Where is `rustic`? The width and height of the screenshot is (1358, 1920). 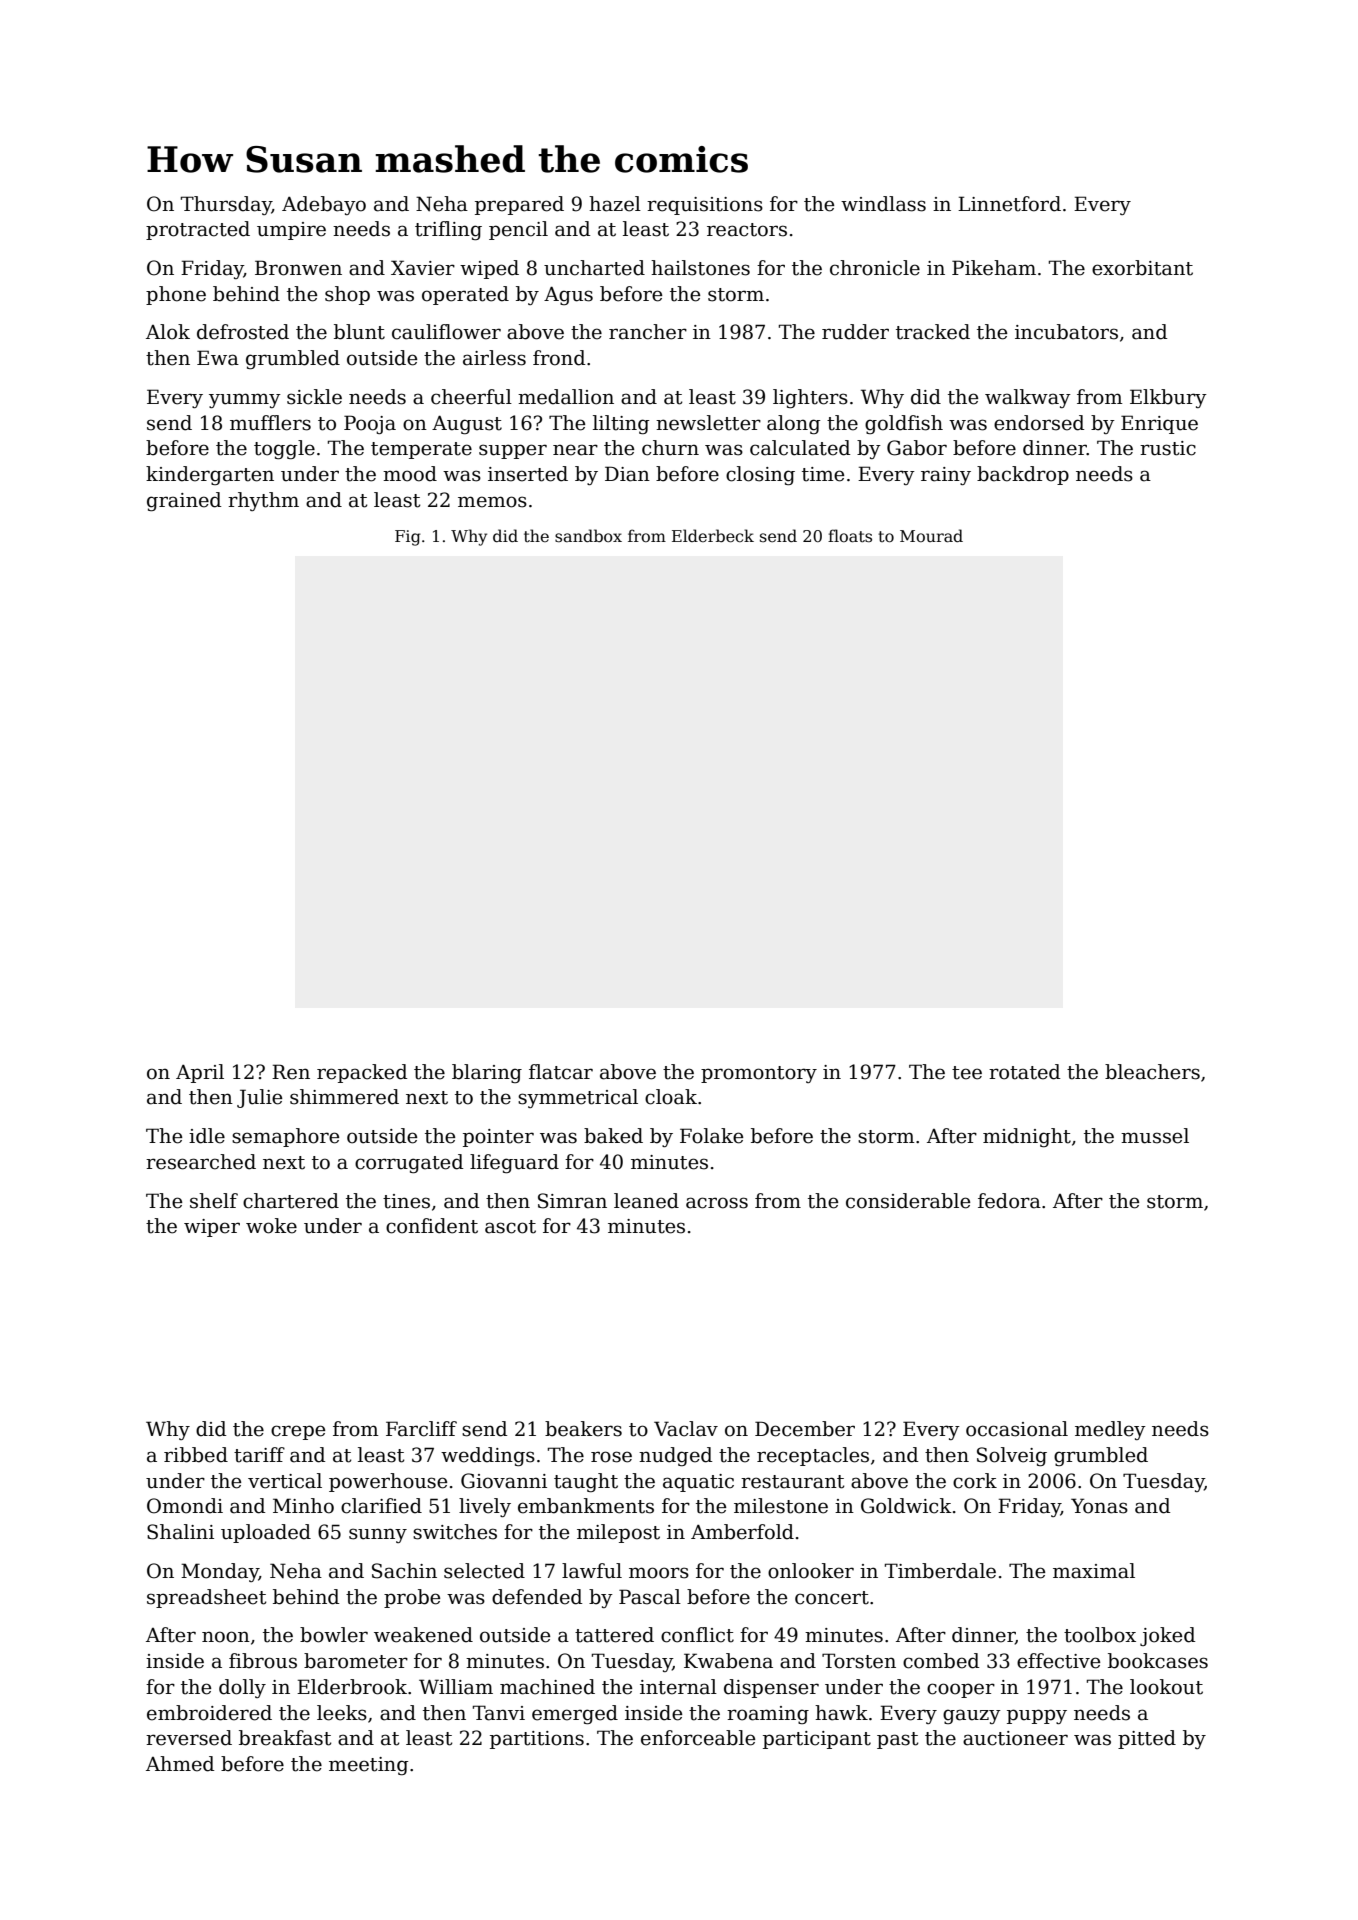 rustic is located at coordinates (1168, 448).
